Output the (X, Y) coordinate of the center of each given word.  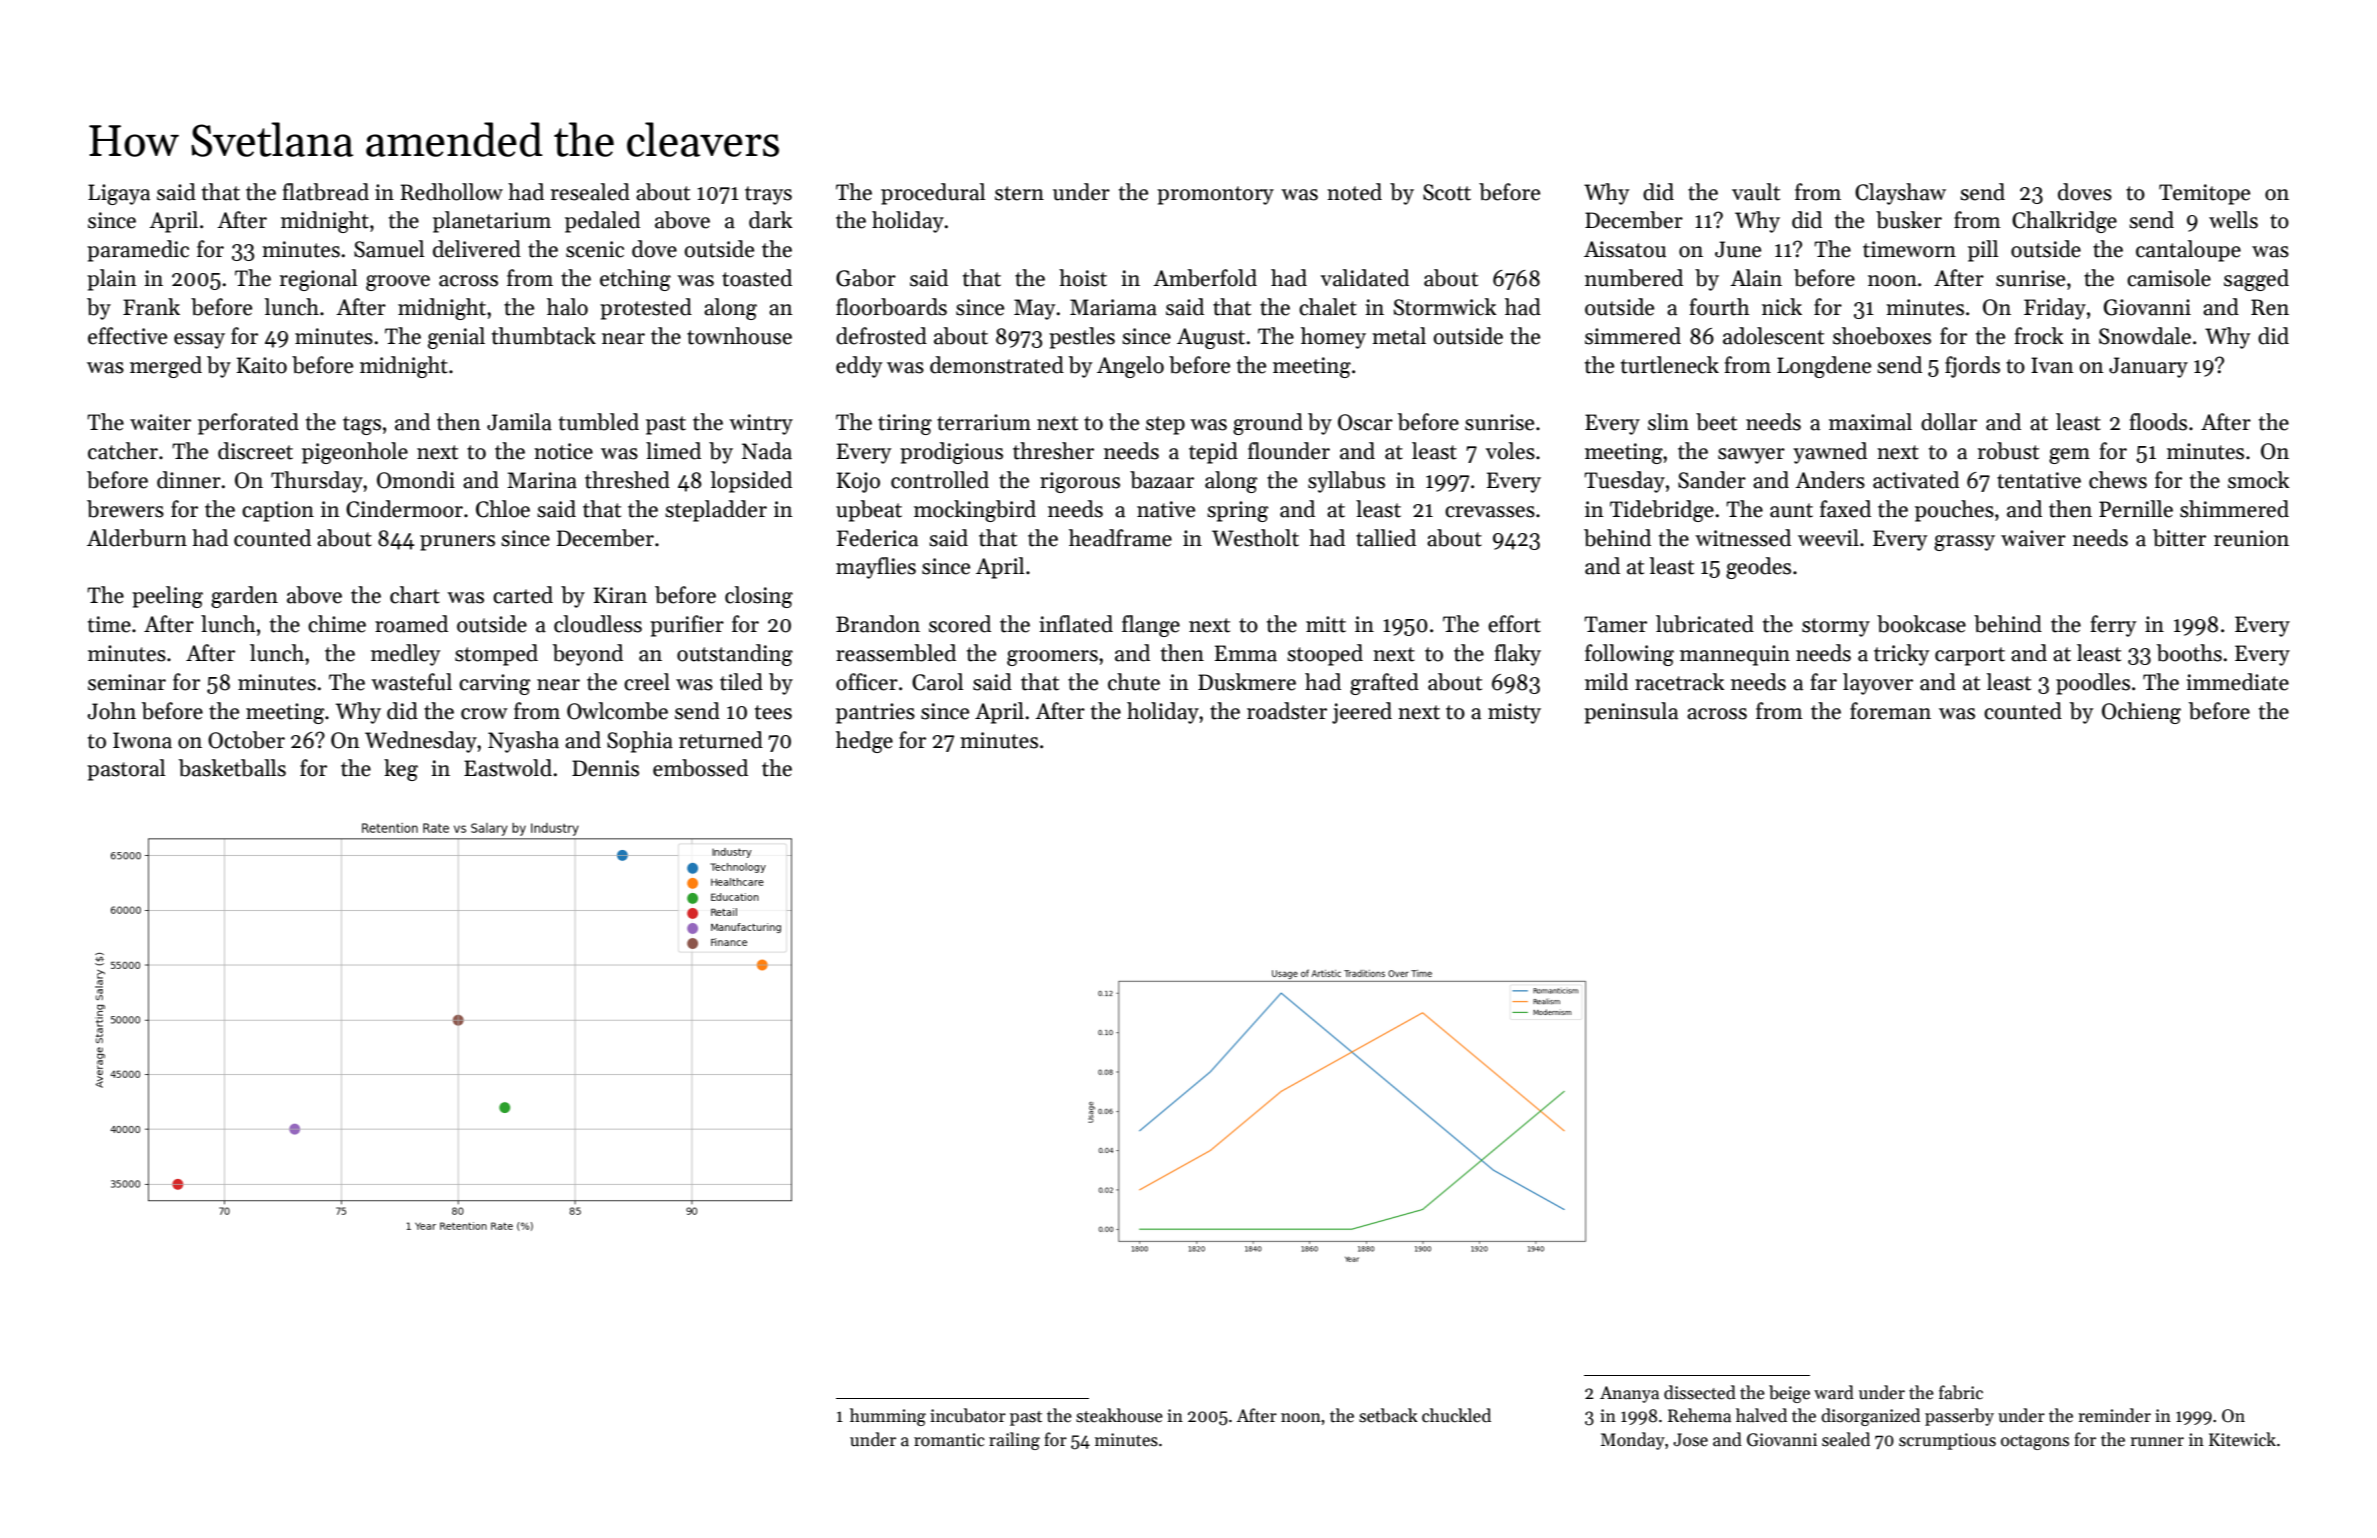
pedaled (602, 222)
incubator (968, 1415)
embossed (700, 768)
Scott (1447, 192)
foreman (1890, 711)
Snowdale (2145, 336)
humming (888, 1417)
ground (1268, 424)
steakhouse (1119, 1415)
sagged (2256, 280)
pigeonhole (355, 453)
